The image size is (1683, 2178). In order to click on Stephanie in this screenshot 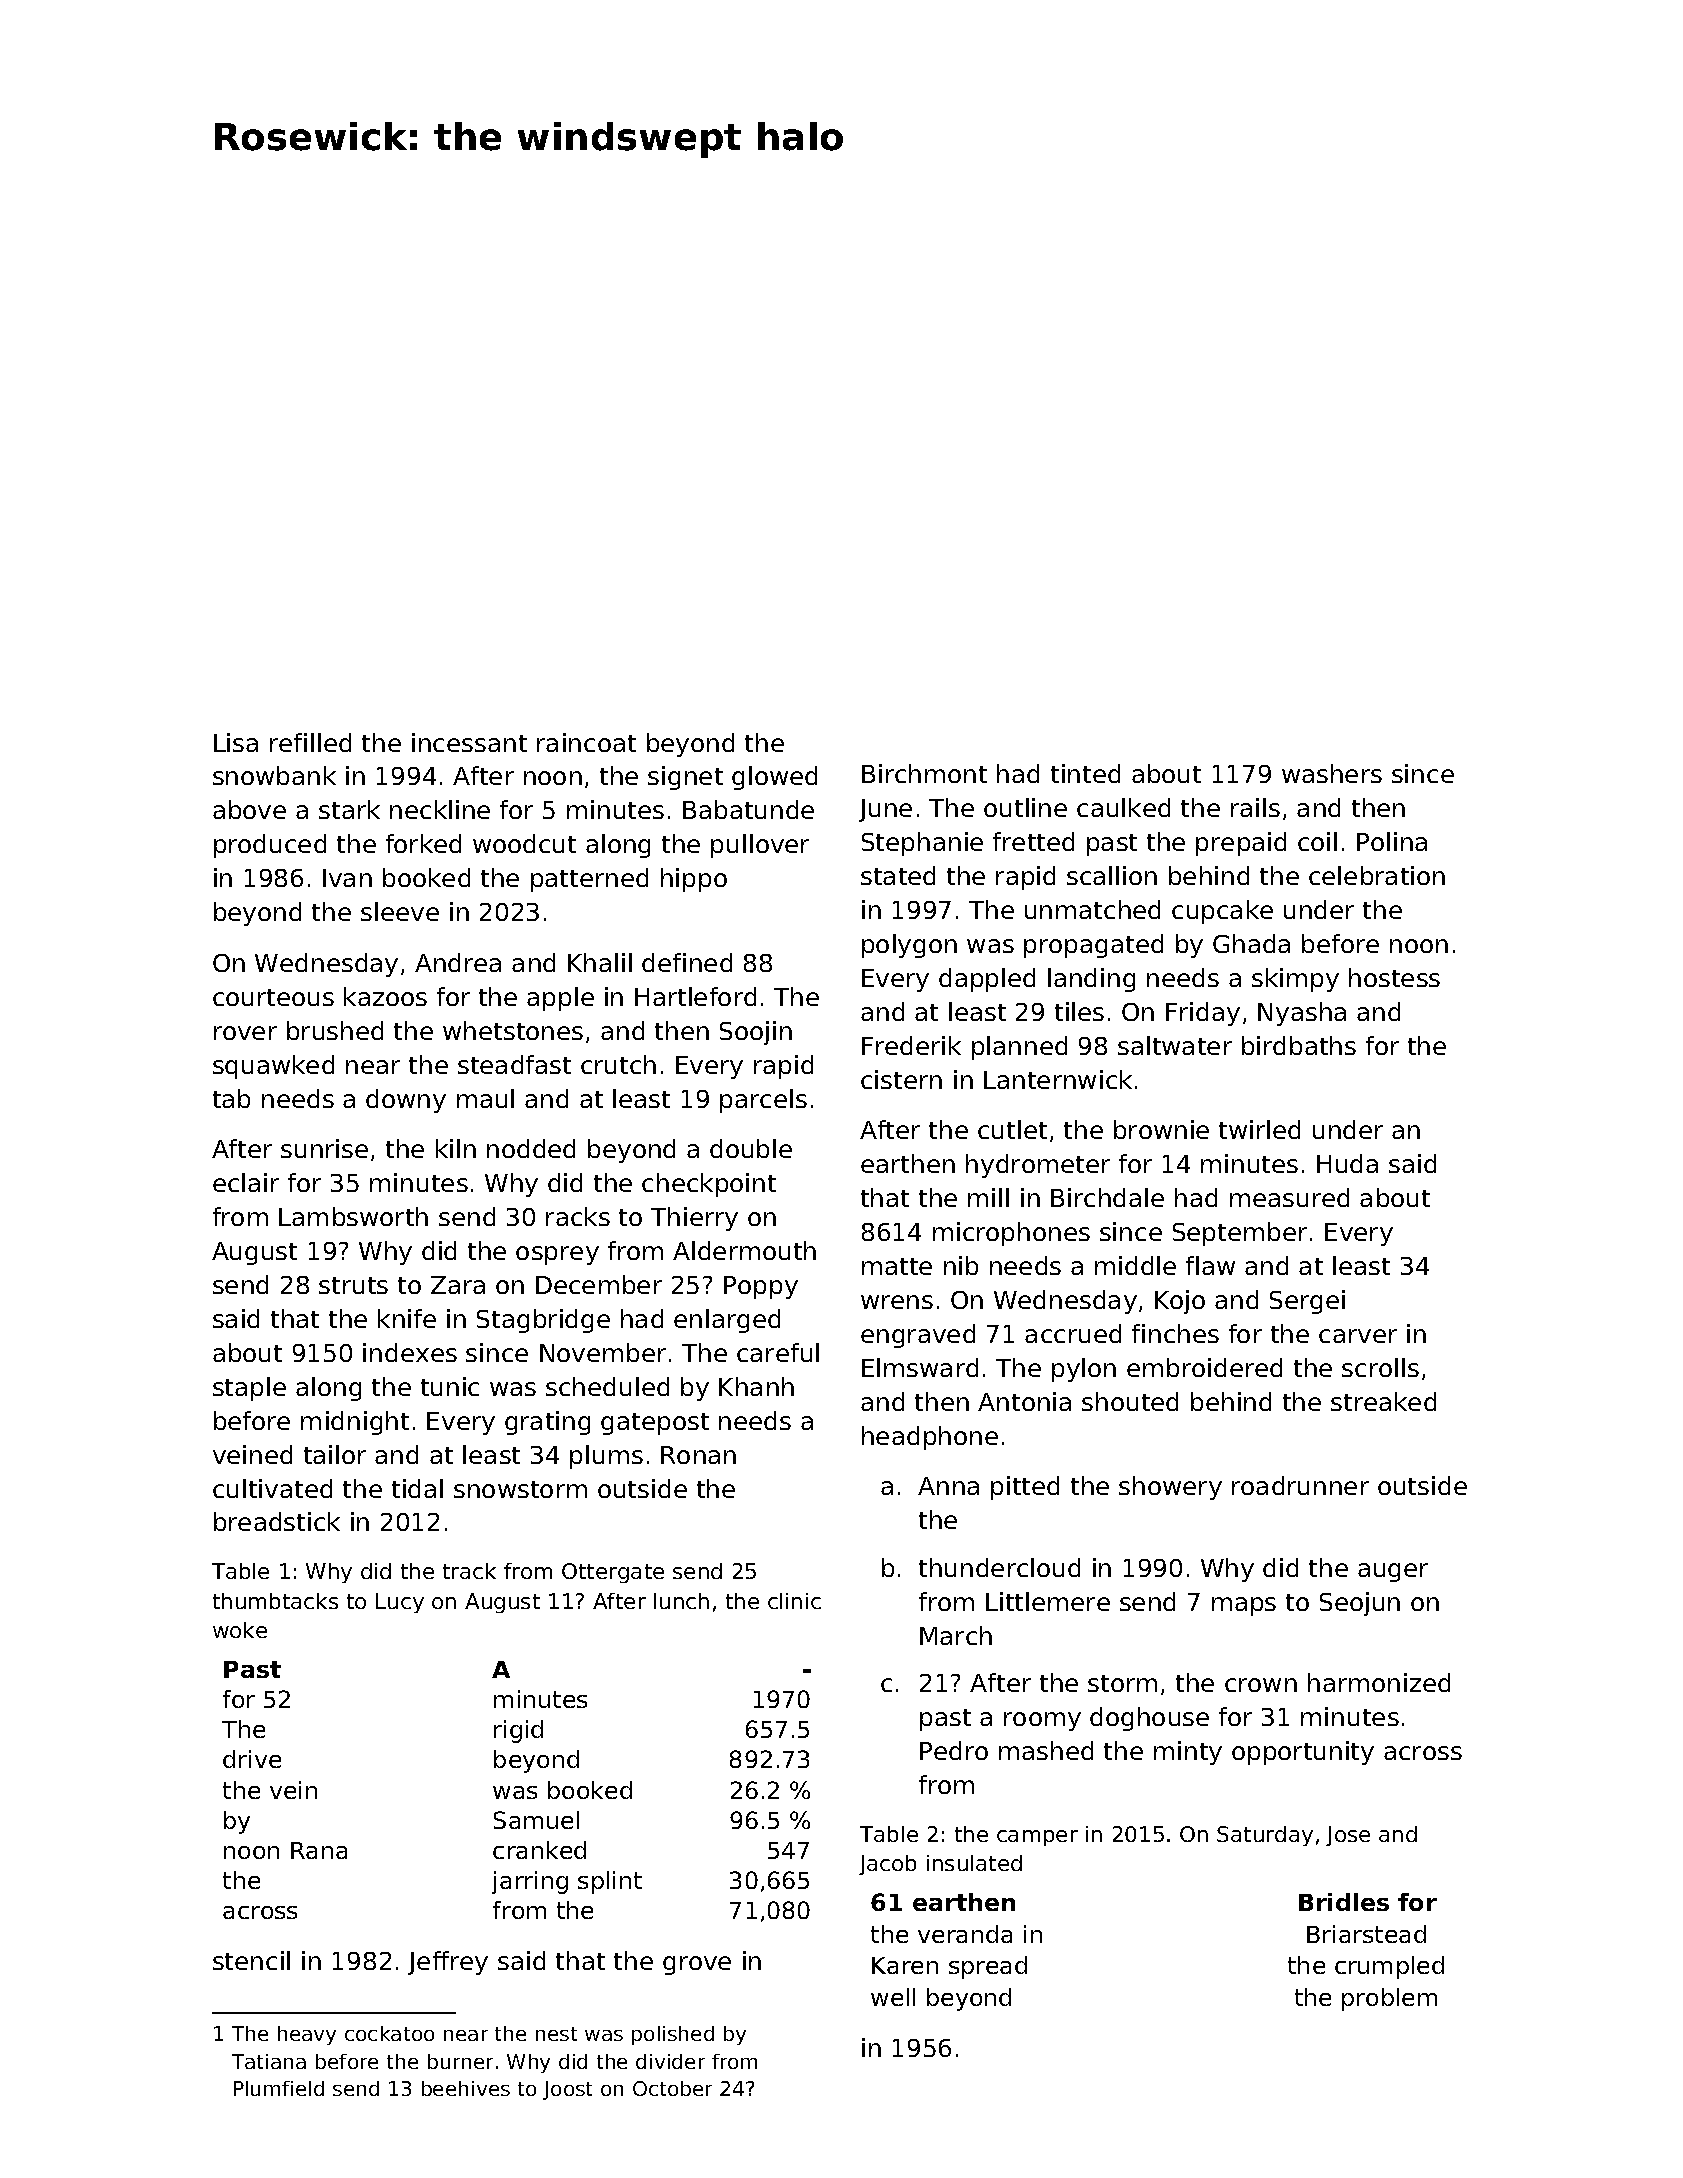, I will do `click(922, 844)`.
